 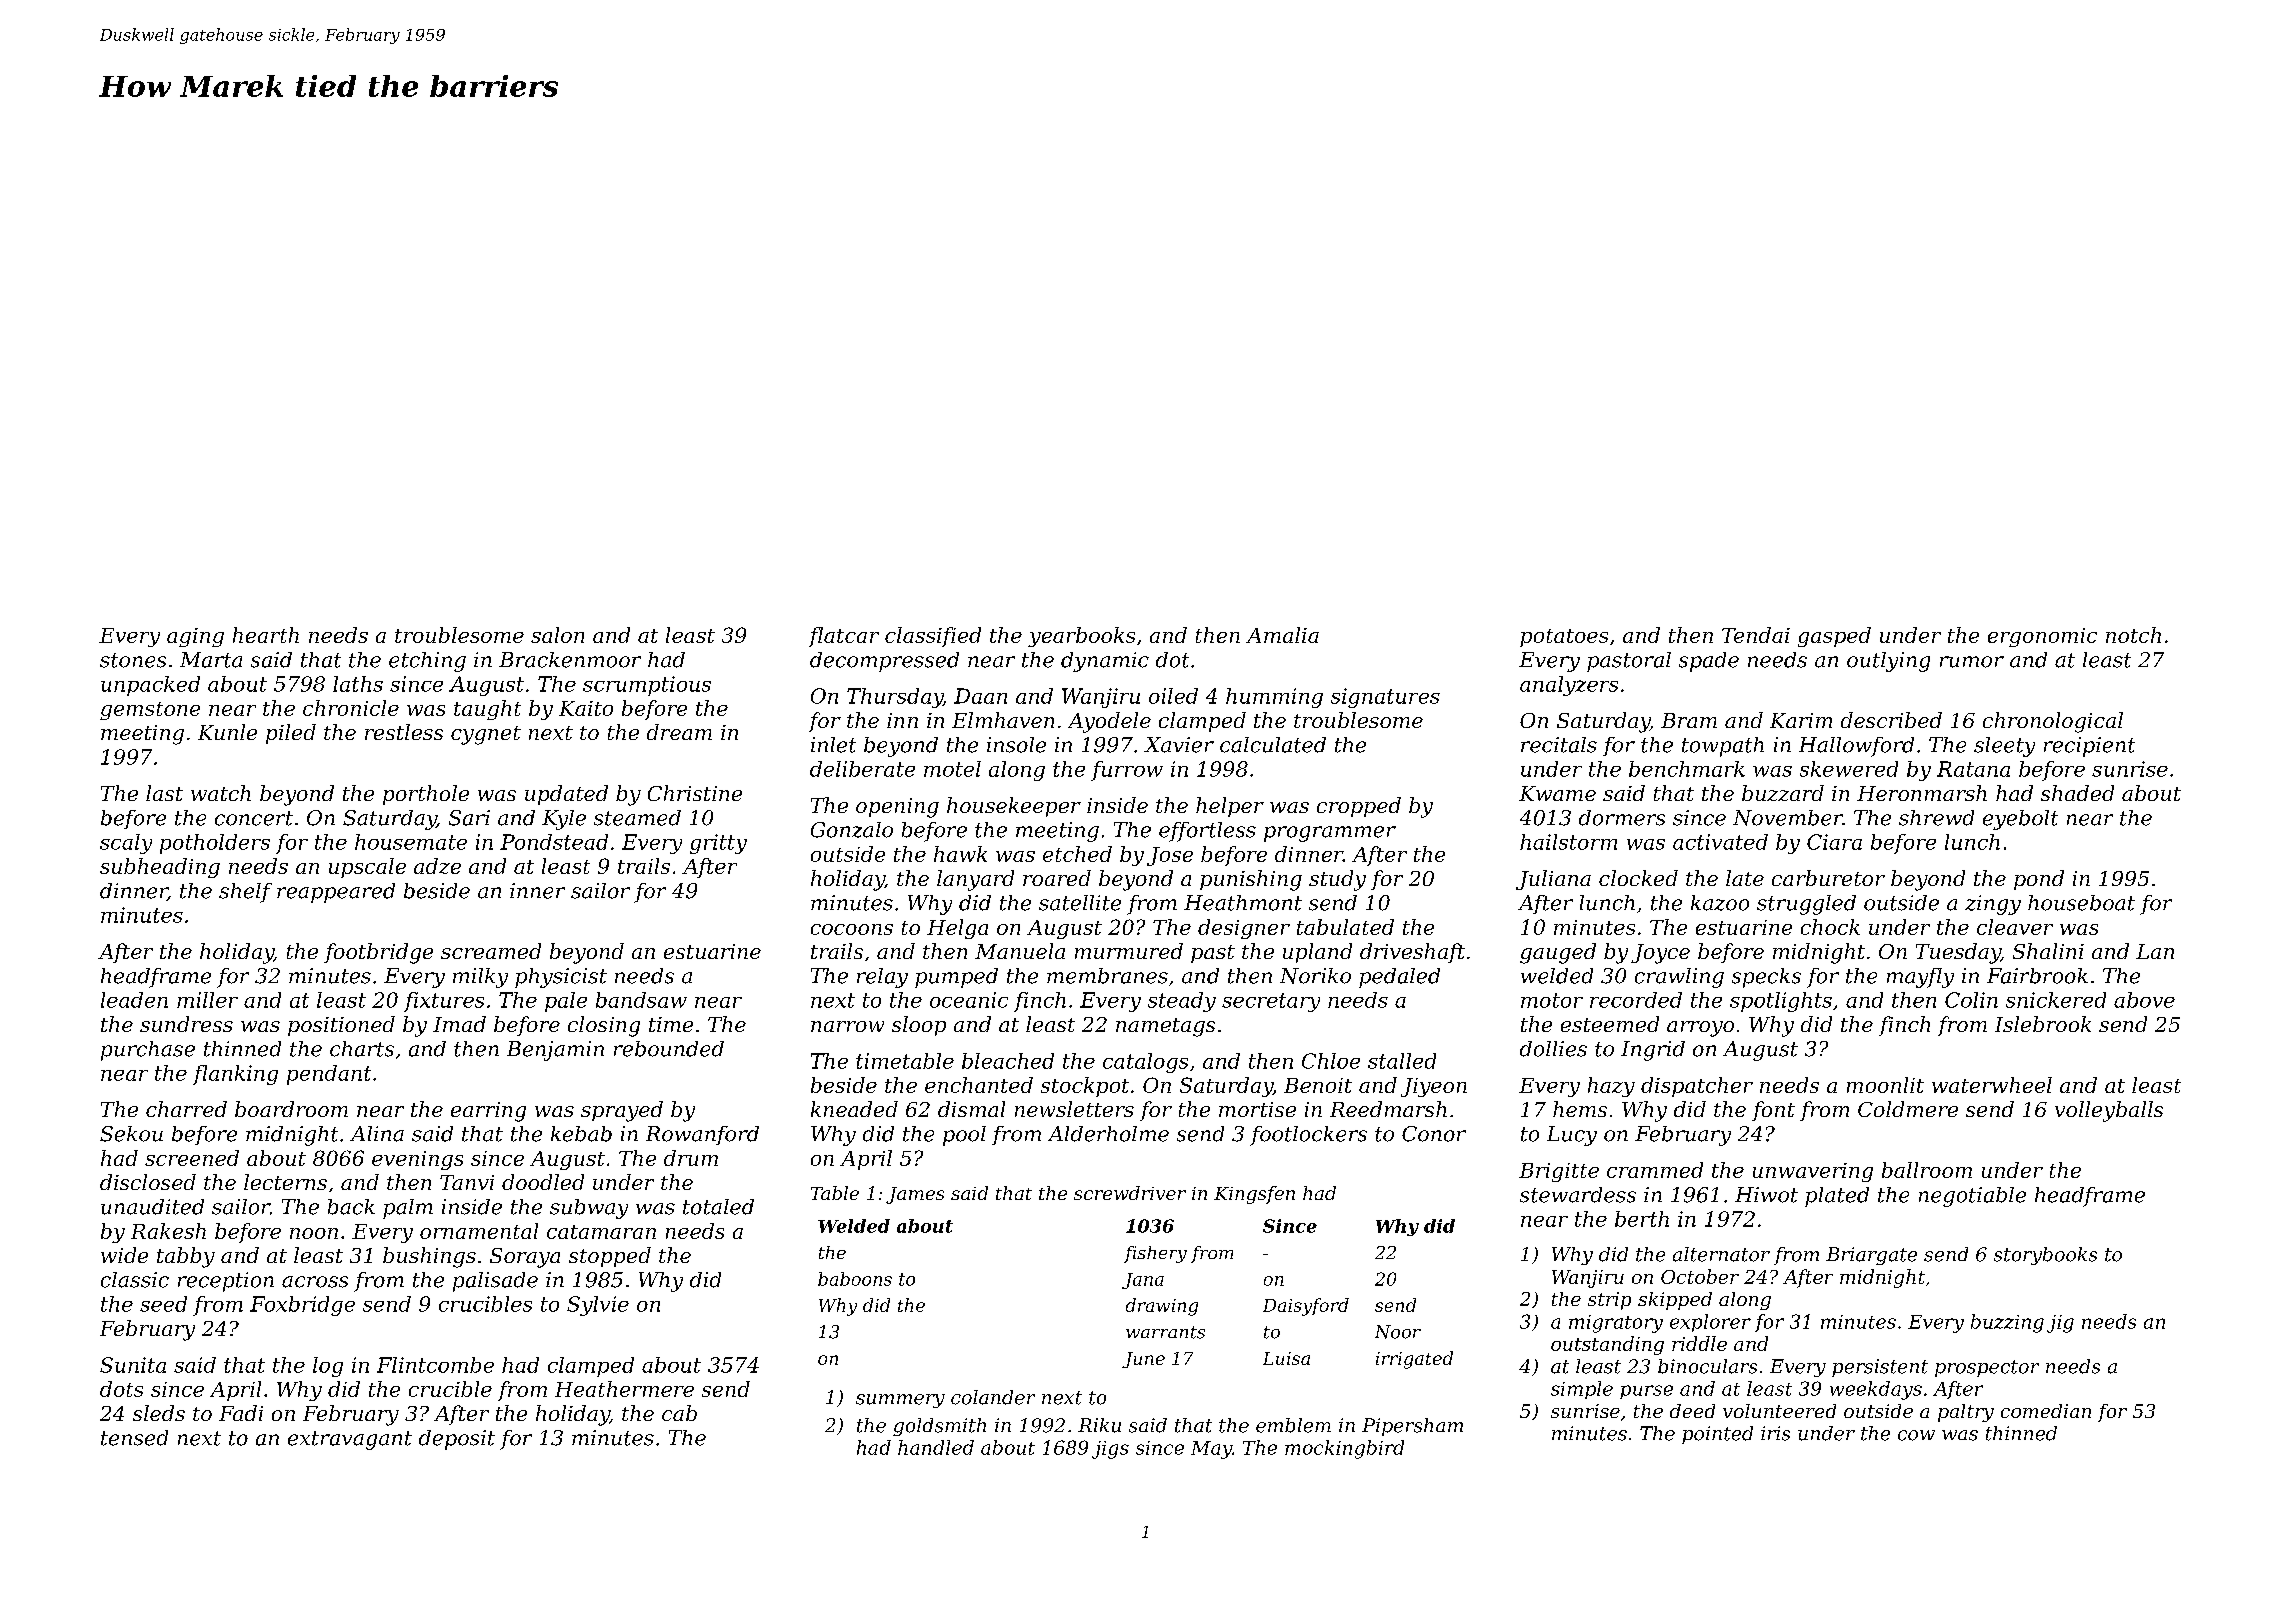 I want to click on Sunita, so click(x=133, y=1365).
